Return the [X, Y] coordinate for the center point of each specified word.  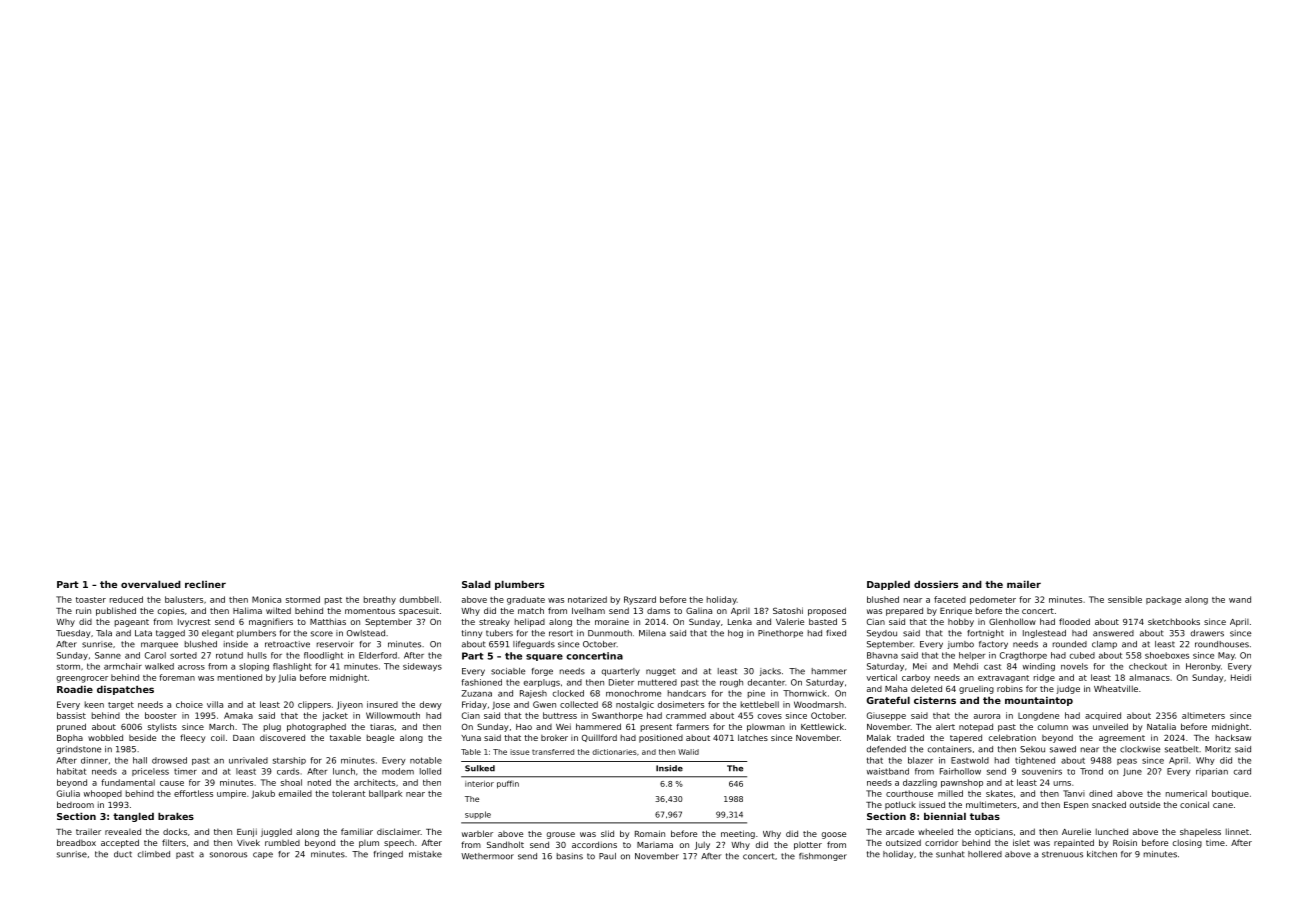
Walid [688, 752]
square [544, 657]
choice [189, 704]
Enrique [956, 611]
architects [374, 782]
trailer [88, 831]
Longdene [1038, 716]
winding [1039, 667]
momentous [370, 611]
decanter [766, 682]
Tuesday [73, 634]
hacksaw [1233, 737]
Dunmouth [610, 633]
